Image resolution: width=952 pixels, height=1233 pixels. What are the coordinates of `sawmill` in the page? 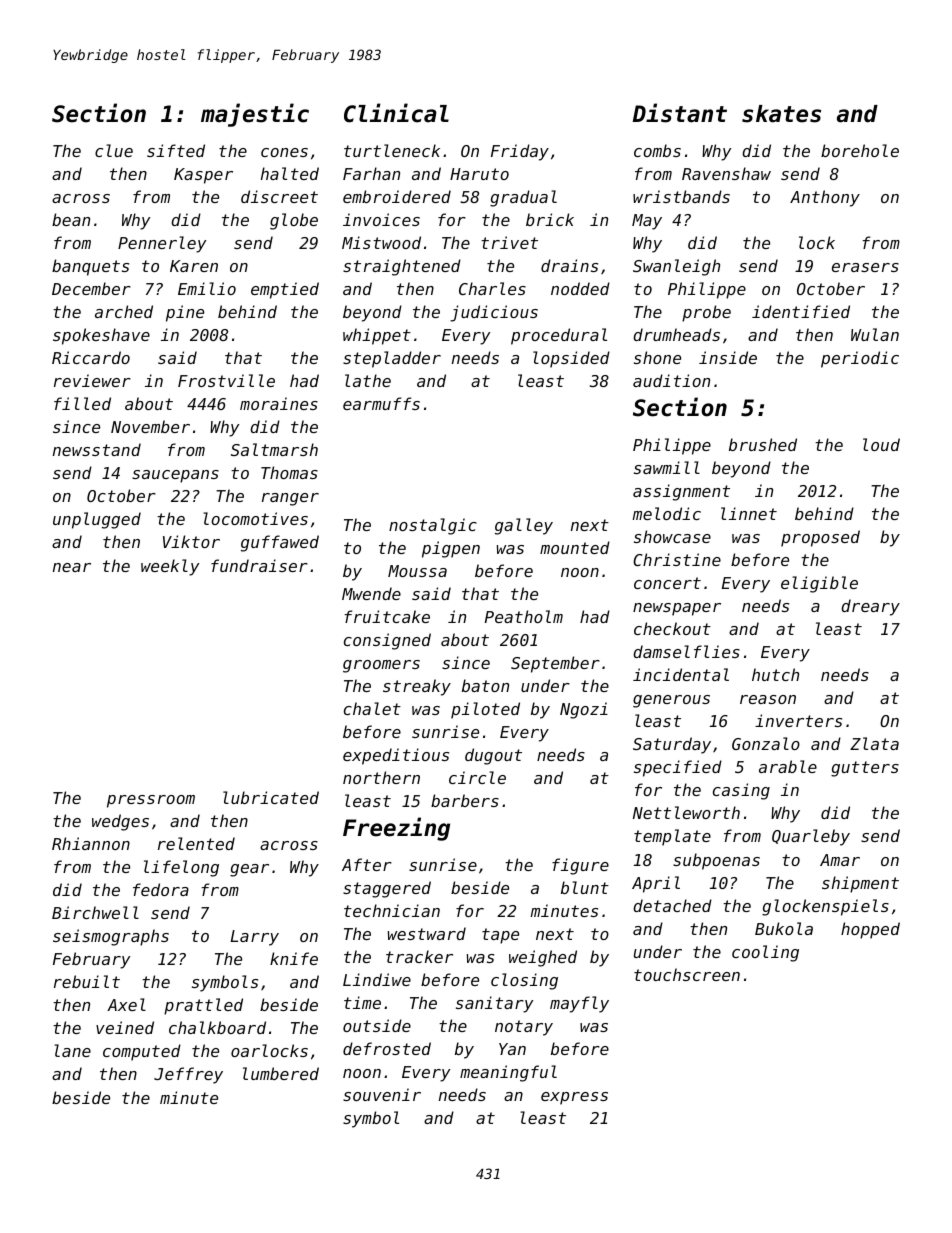 It's located at (667, 467).
